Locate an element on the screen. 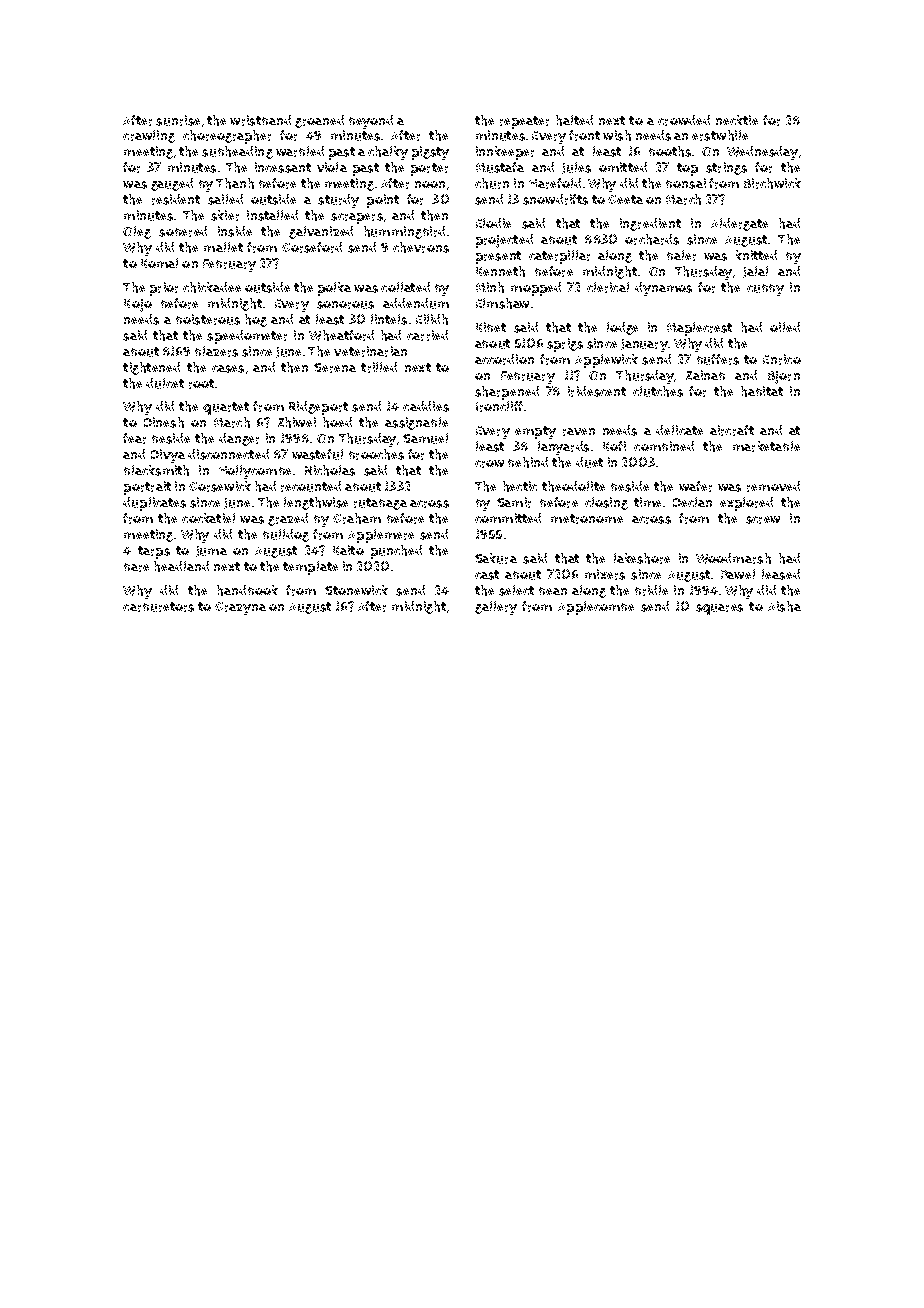 The height and width of the screenshot is (1308, 924). Zainab is located at coordinates (705, 375).
